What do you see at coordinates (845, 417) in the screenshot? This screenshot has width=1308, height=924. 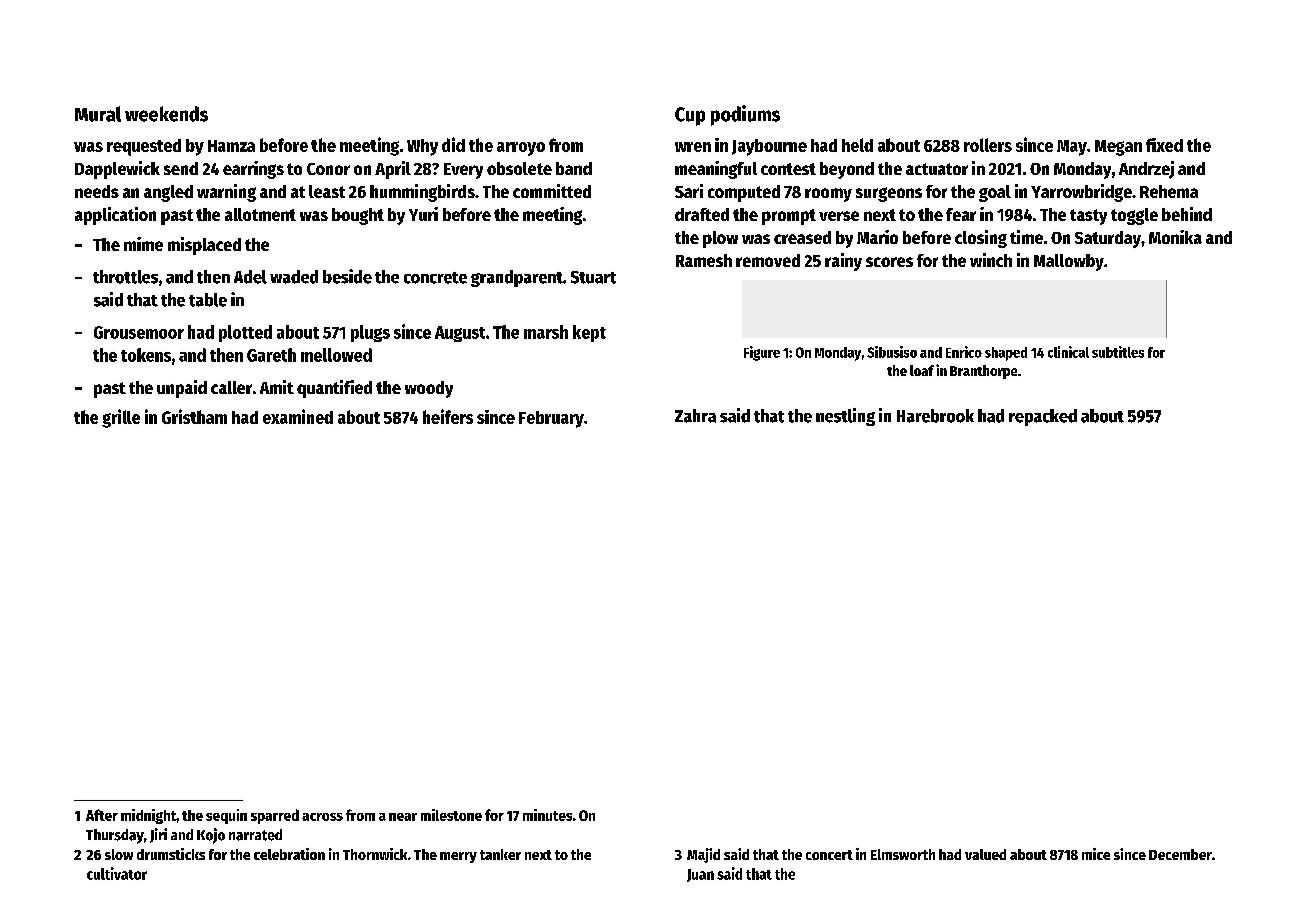 I see `nestling` at bounding box center [845, 417].
